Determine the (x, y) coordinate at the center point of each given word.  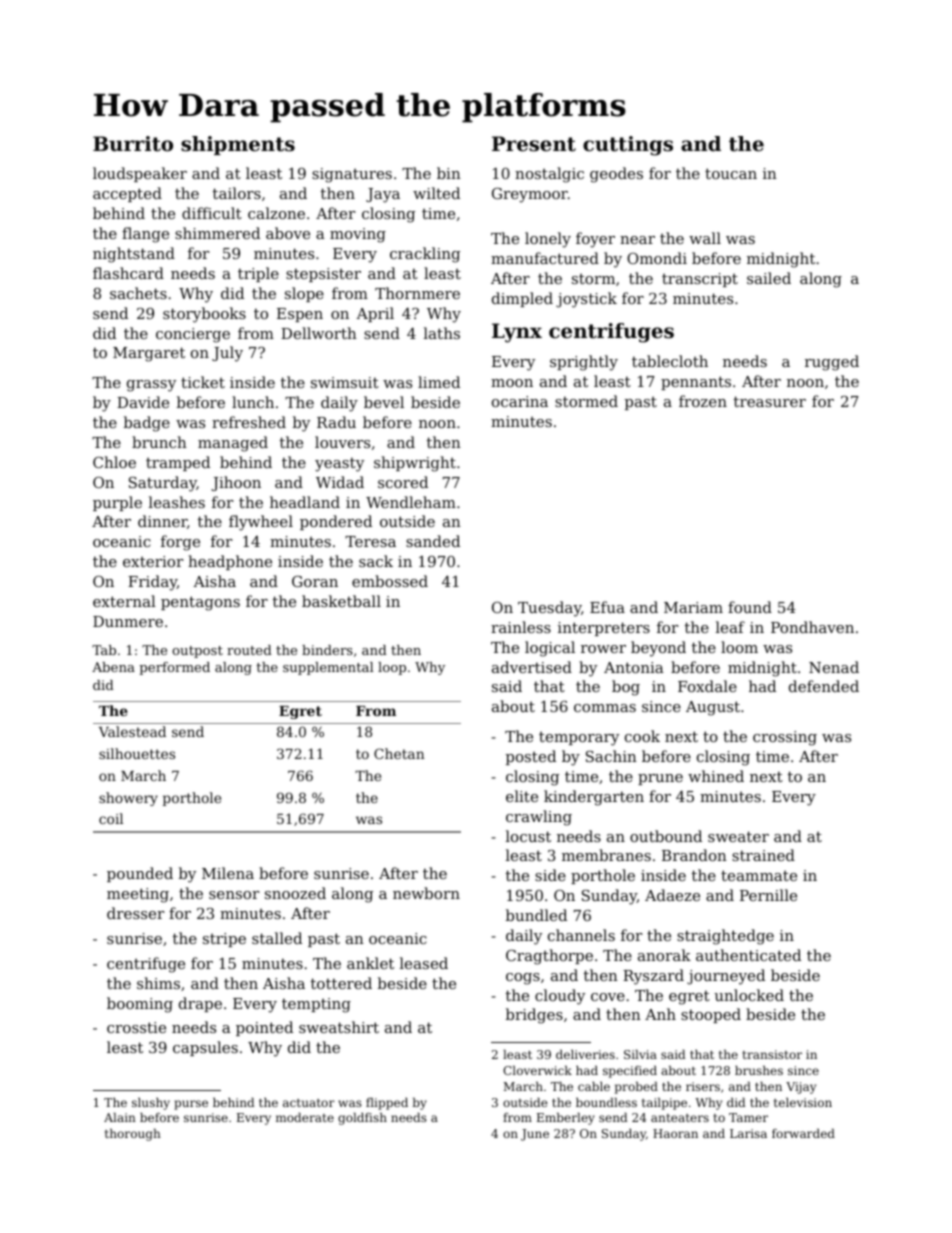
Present (534, 144)
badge (147, 424)
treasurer (770, 401)
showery (128, 799)
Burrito (133, 144)
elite (522, 796)
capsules (205, 1048)
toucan (731, 173)
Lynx (517, 333)
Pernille (768, 895)
